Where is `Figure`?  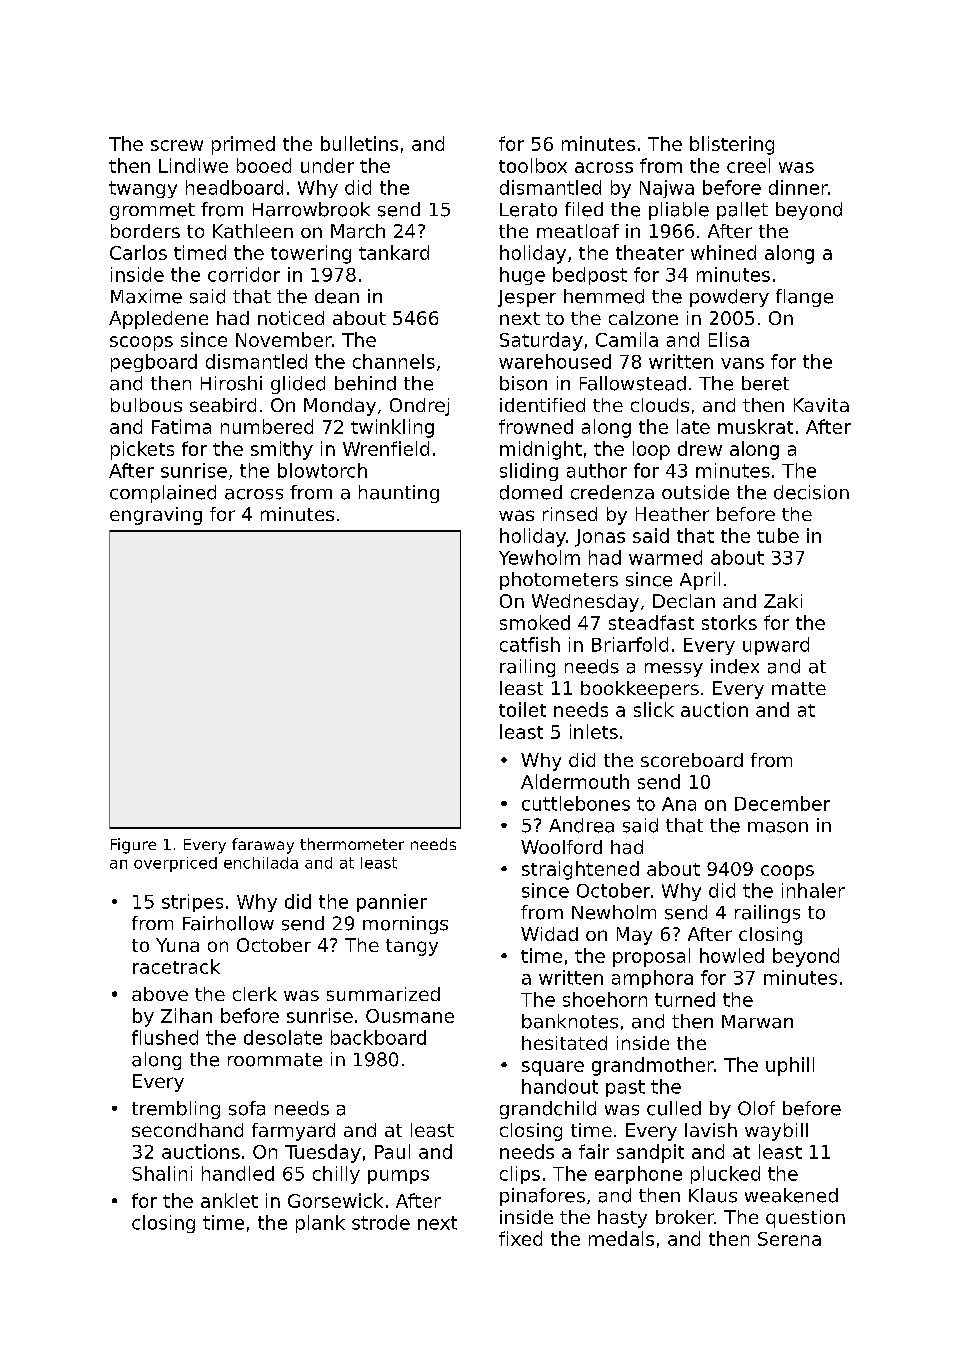 Figure is located at coordinates (133, 846).
